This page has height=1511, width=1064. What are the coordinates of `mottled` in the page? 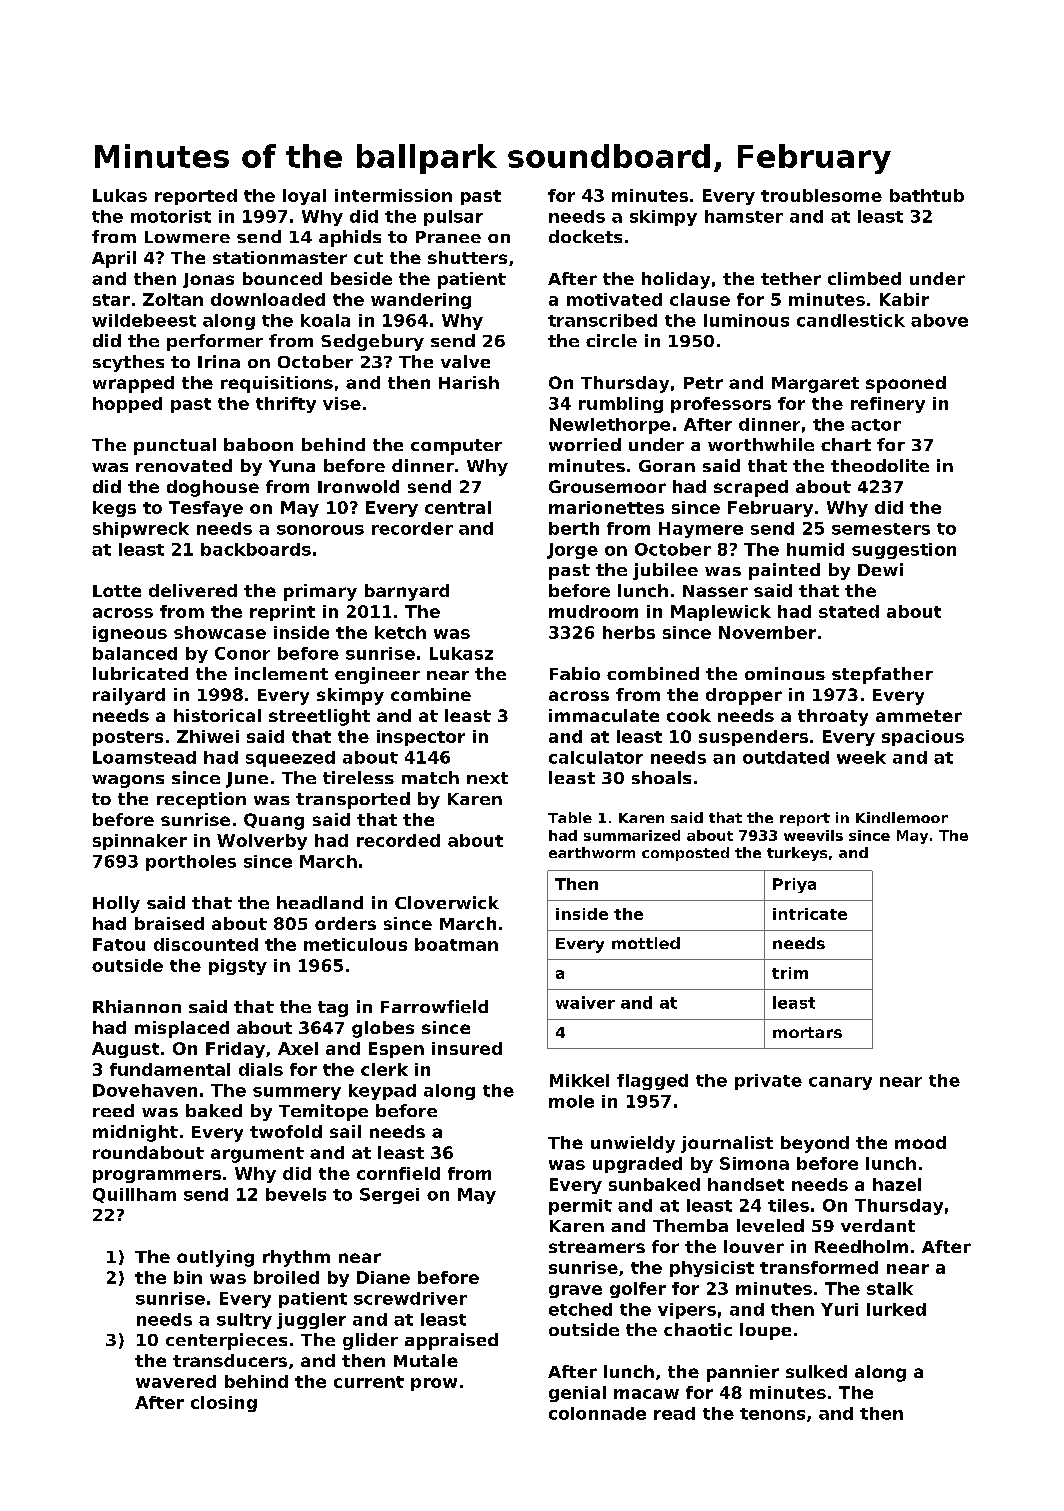 It's located at (646, 943).
